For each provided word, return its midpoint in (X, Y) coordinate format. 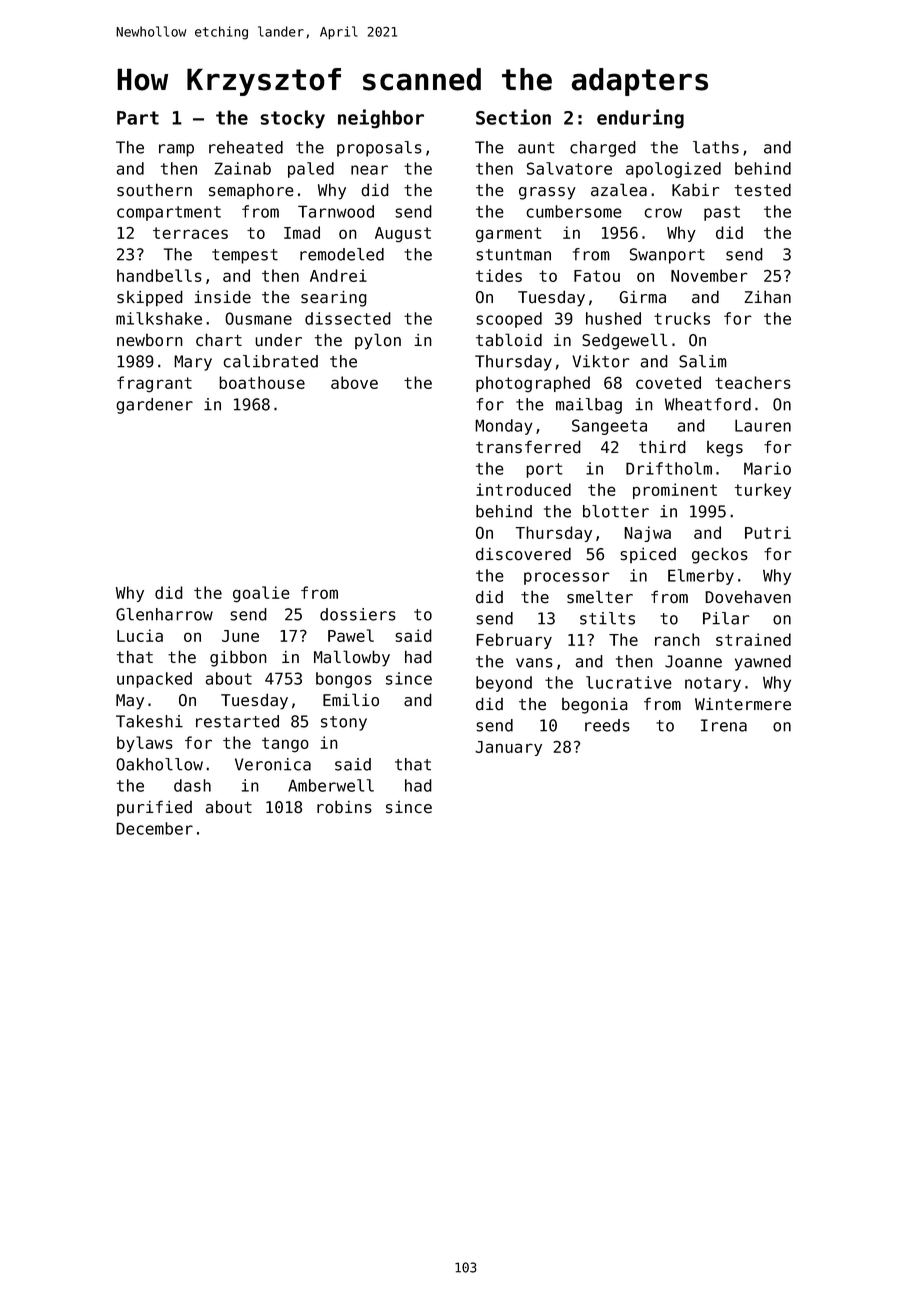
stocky (292, 119)
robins (344, 807)
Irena (724, 725)
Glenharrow (164, 614)
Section (513, 117)
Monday (504, 427)
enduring (640, 118)
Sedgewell (625, 341)
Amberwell (331, 785)
